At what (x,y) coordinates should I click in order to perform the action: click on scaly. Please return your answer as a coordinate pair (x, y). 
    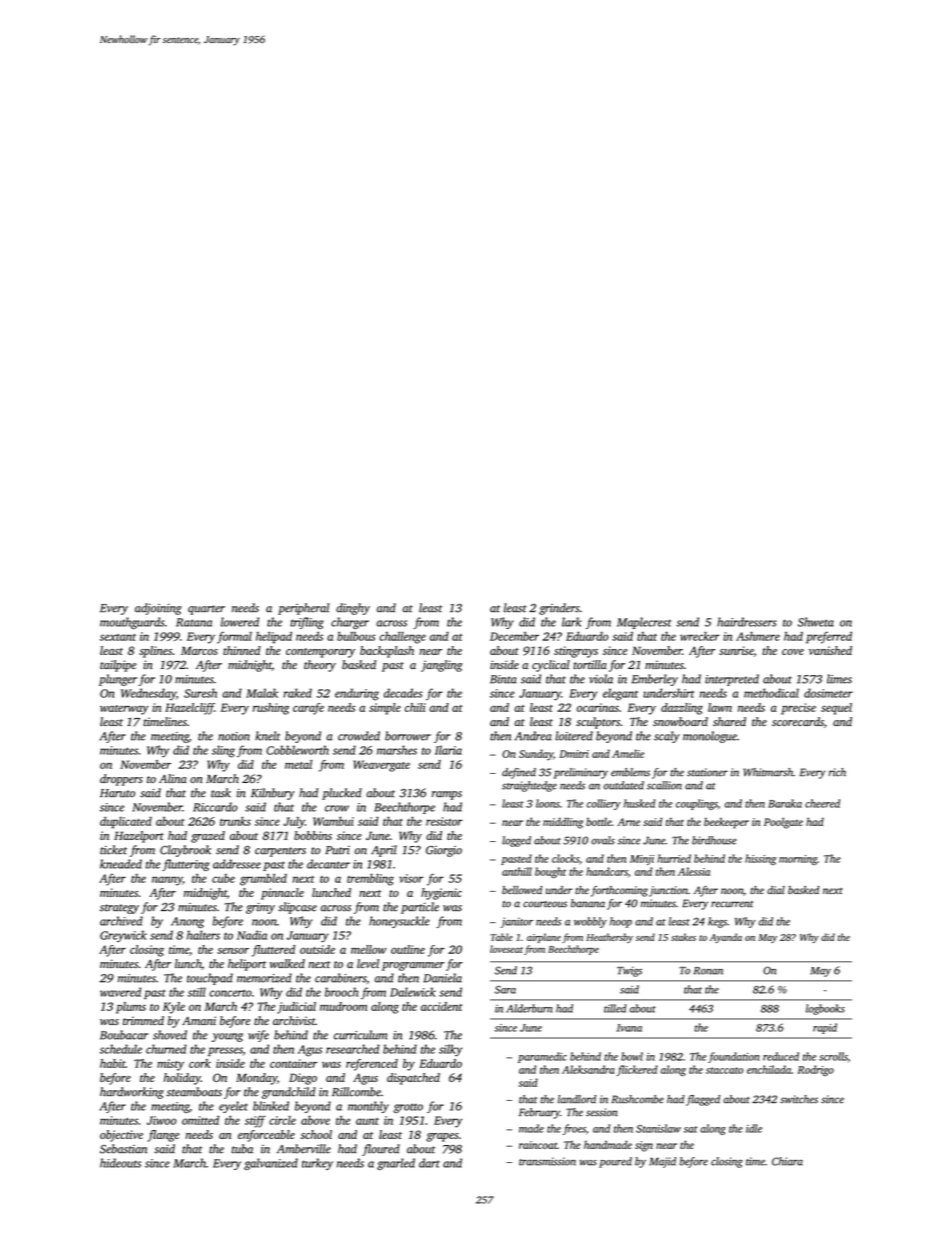
    Looking at the image, I should click on (667, 737).
